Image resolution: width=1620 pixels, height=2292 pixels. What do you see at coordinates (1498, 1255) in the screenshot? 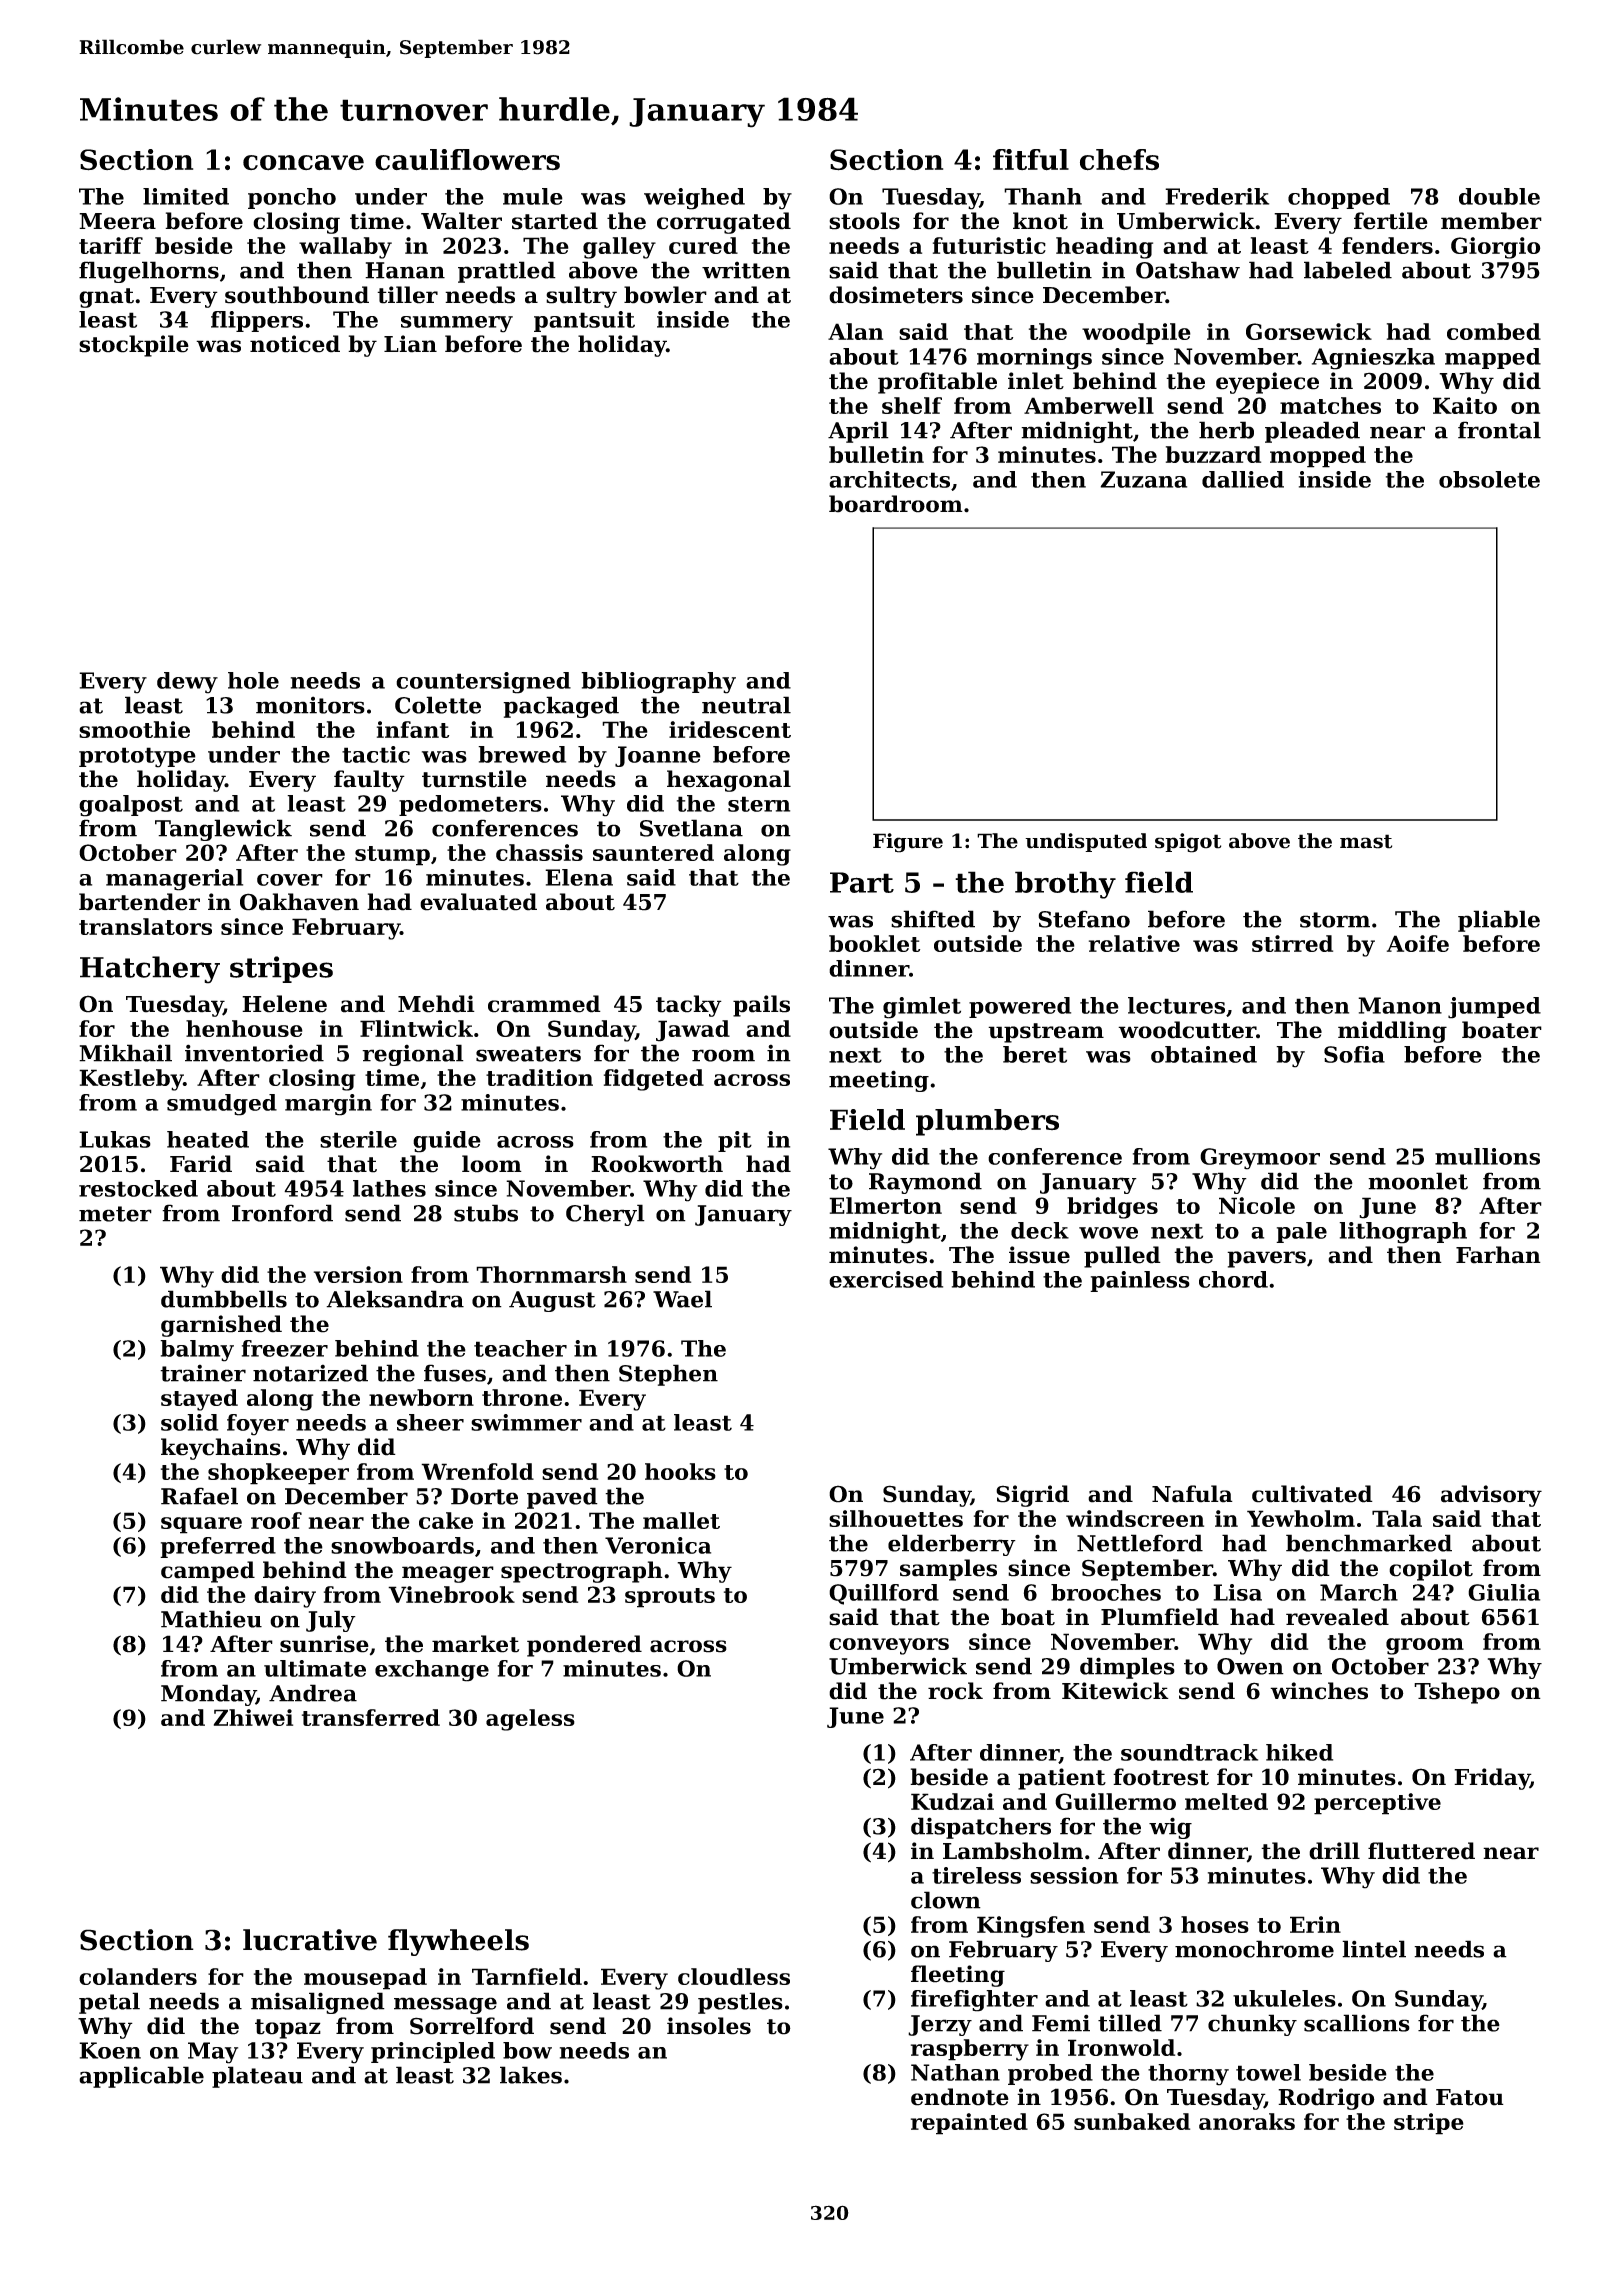
I see `Farhan` at bounding box center [1498, 1255].
